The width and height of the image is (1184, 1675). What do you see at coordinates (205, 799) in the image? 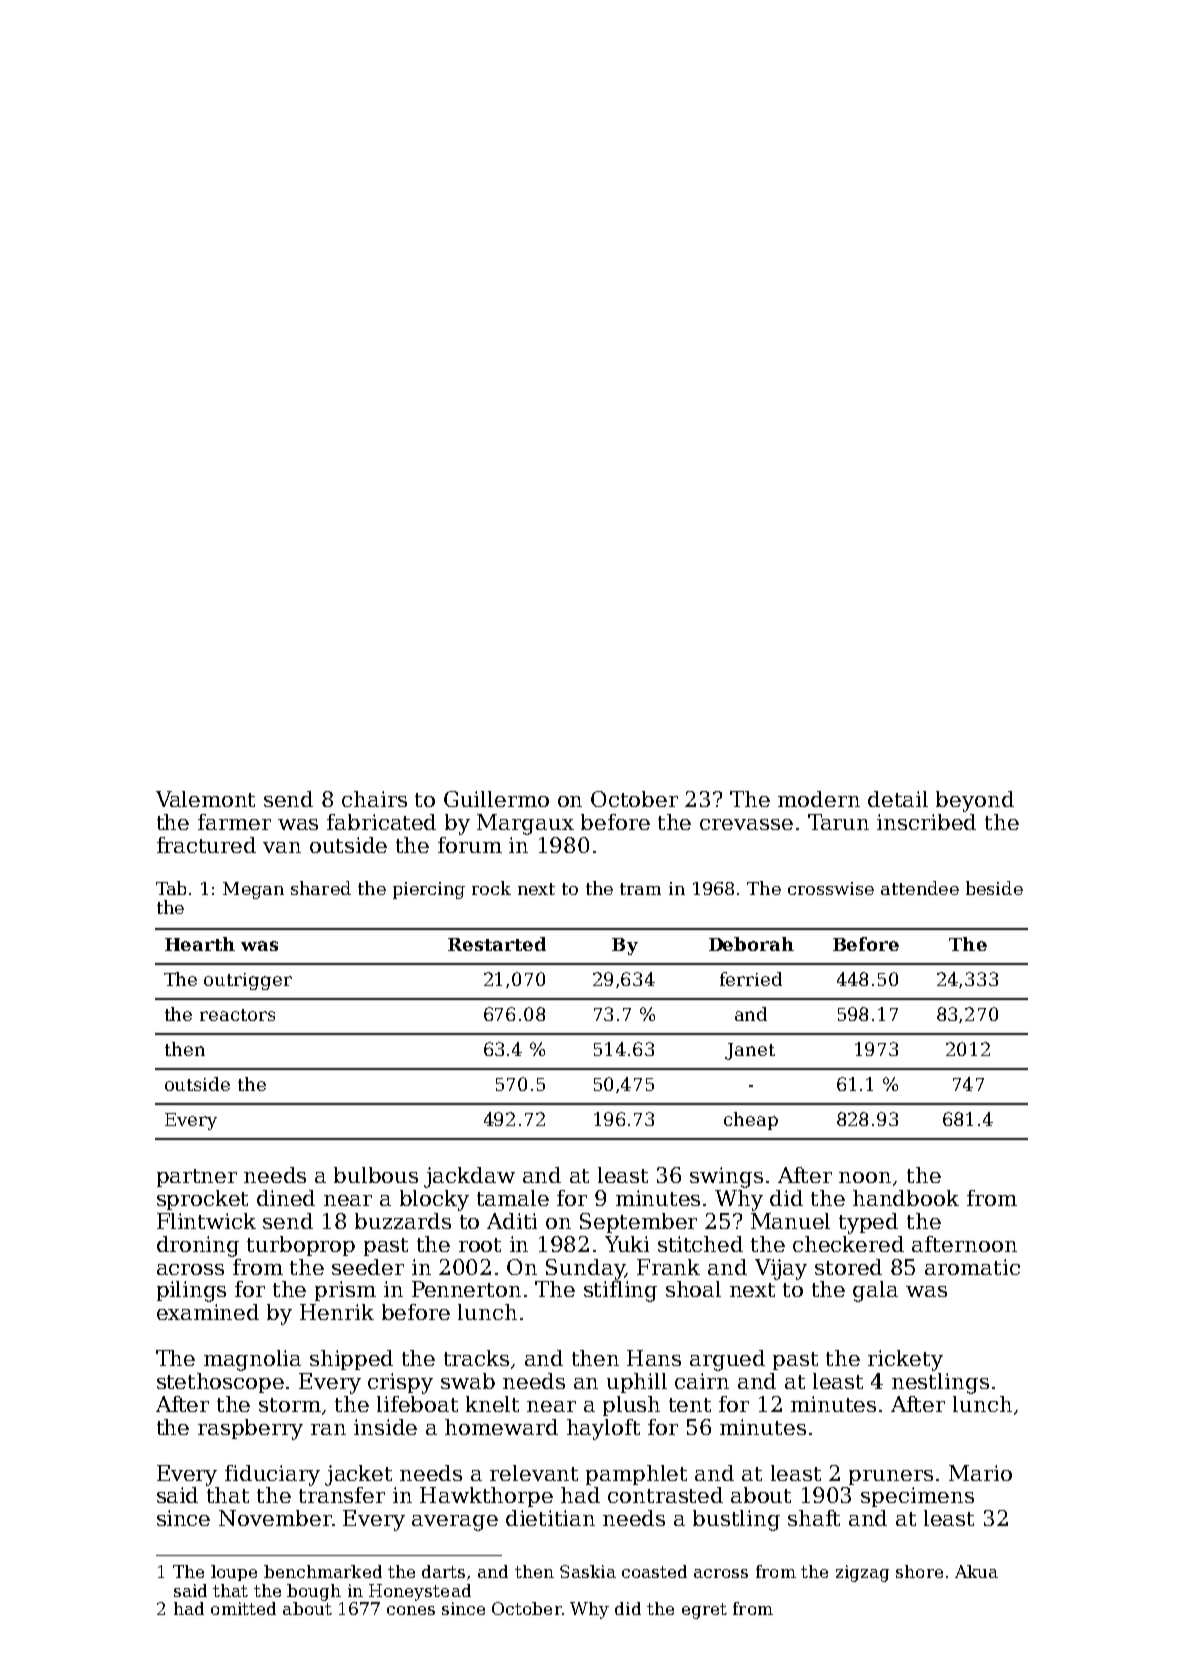
I see `Valemont` at bounding box center [205, 799].
